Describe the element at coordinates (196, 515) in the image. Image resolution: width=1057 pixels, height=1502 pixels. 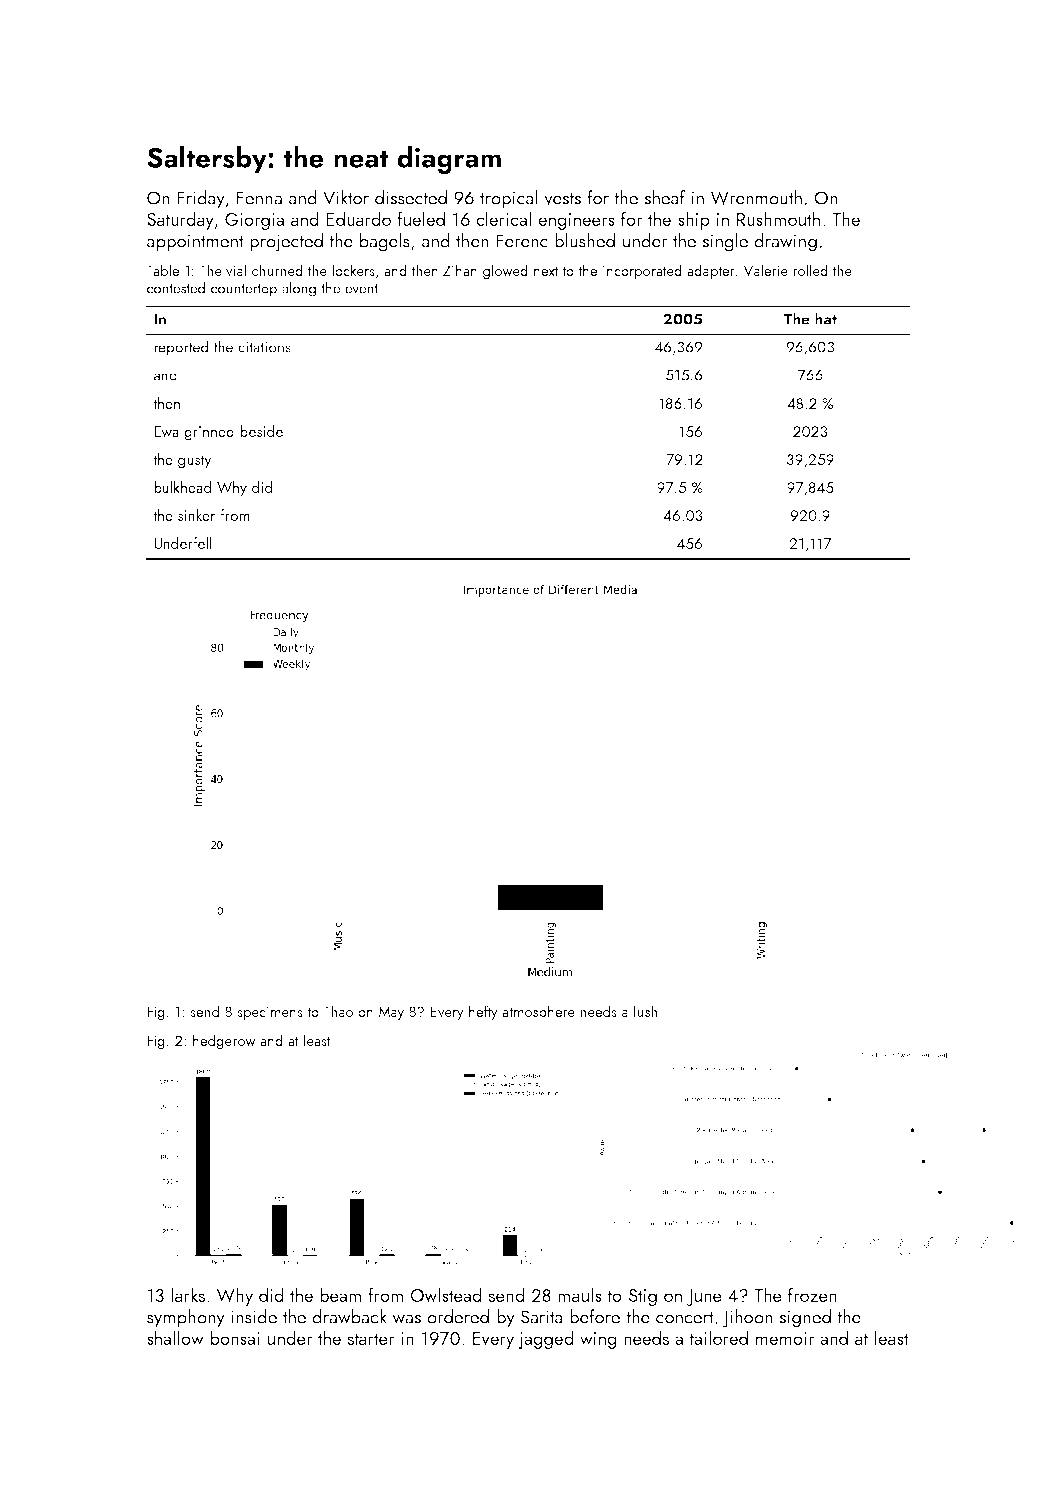
I see `sinker` at that location.
